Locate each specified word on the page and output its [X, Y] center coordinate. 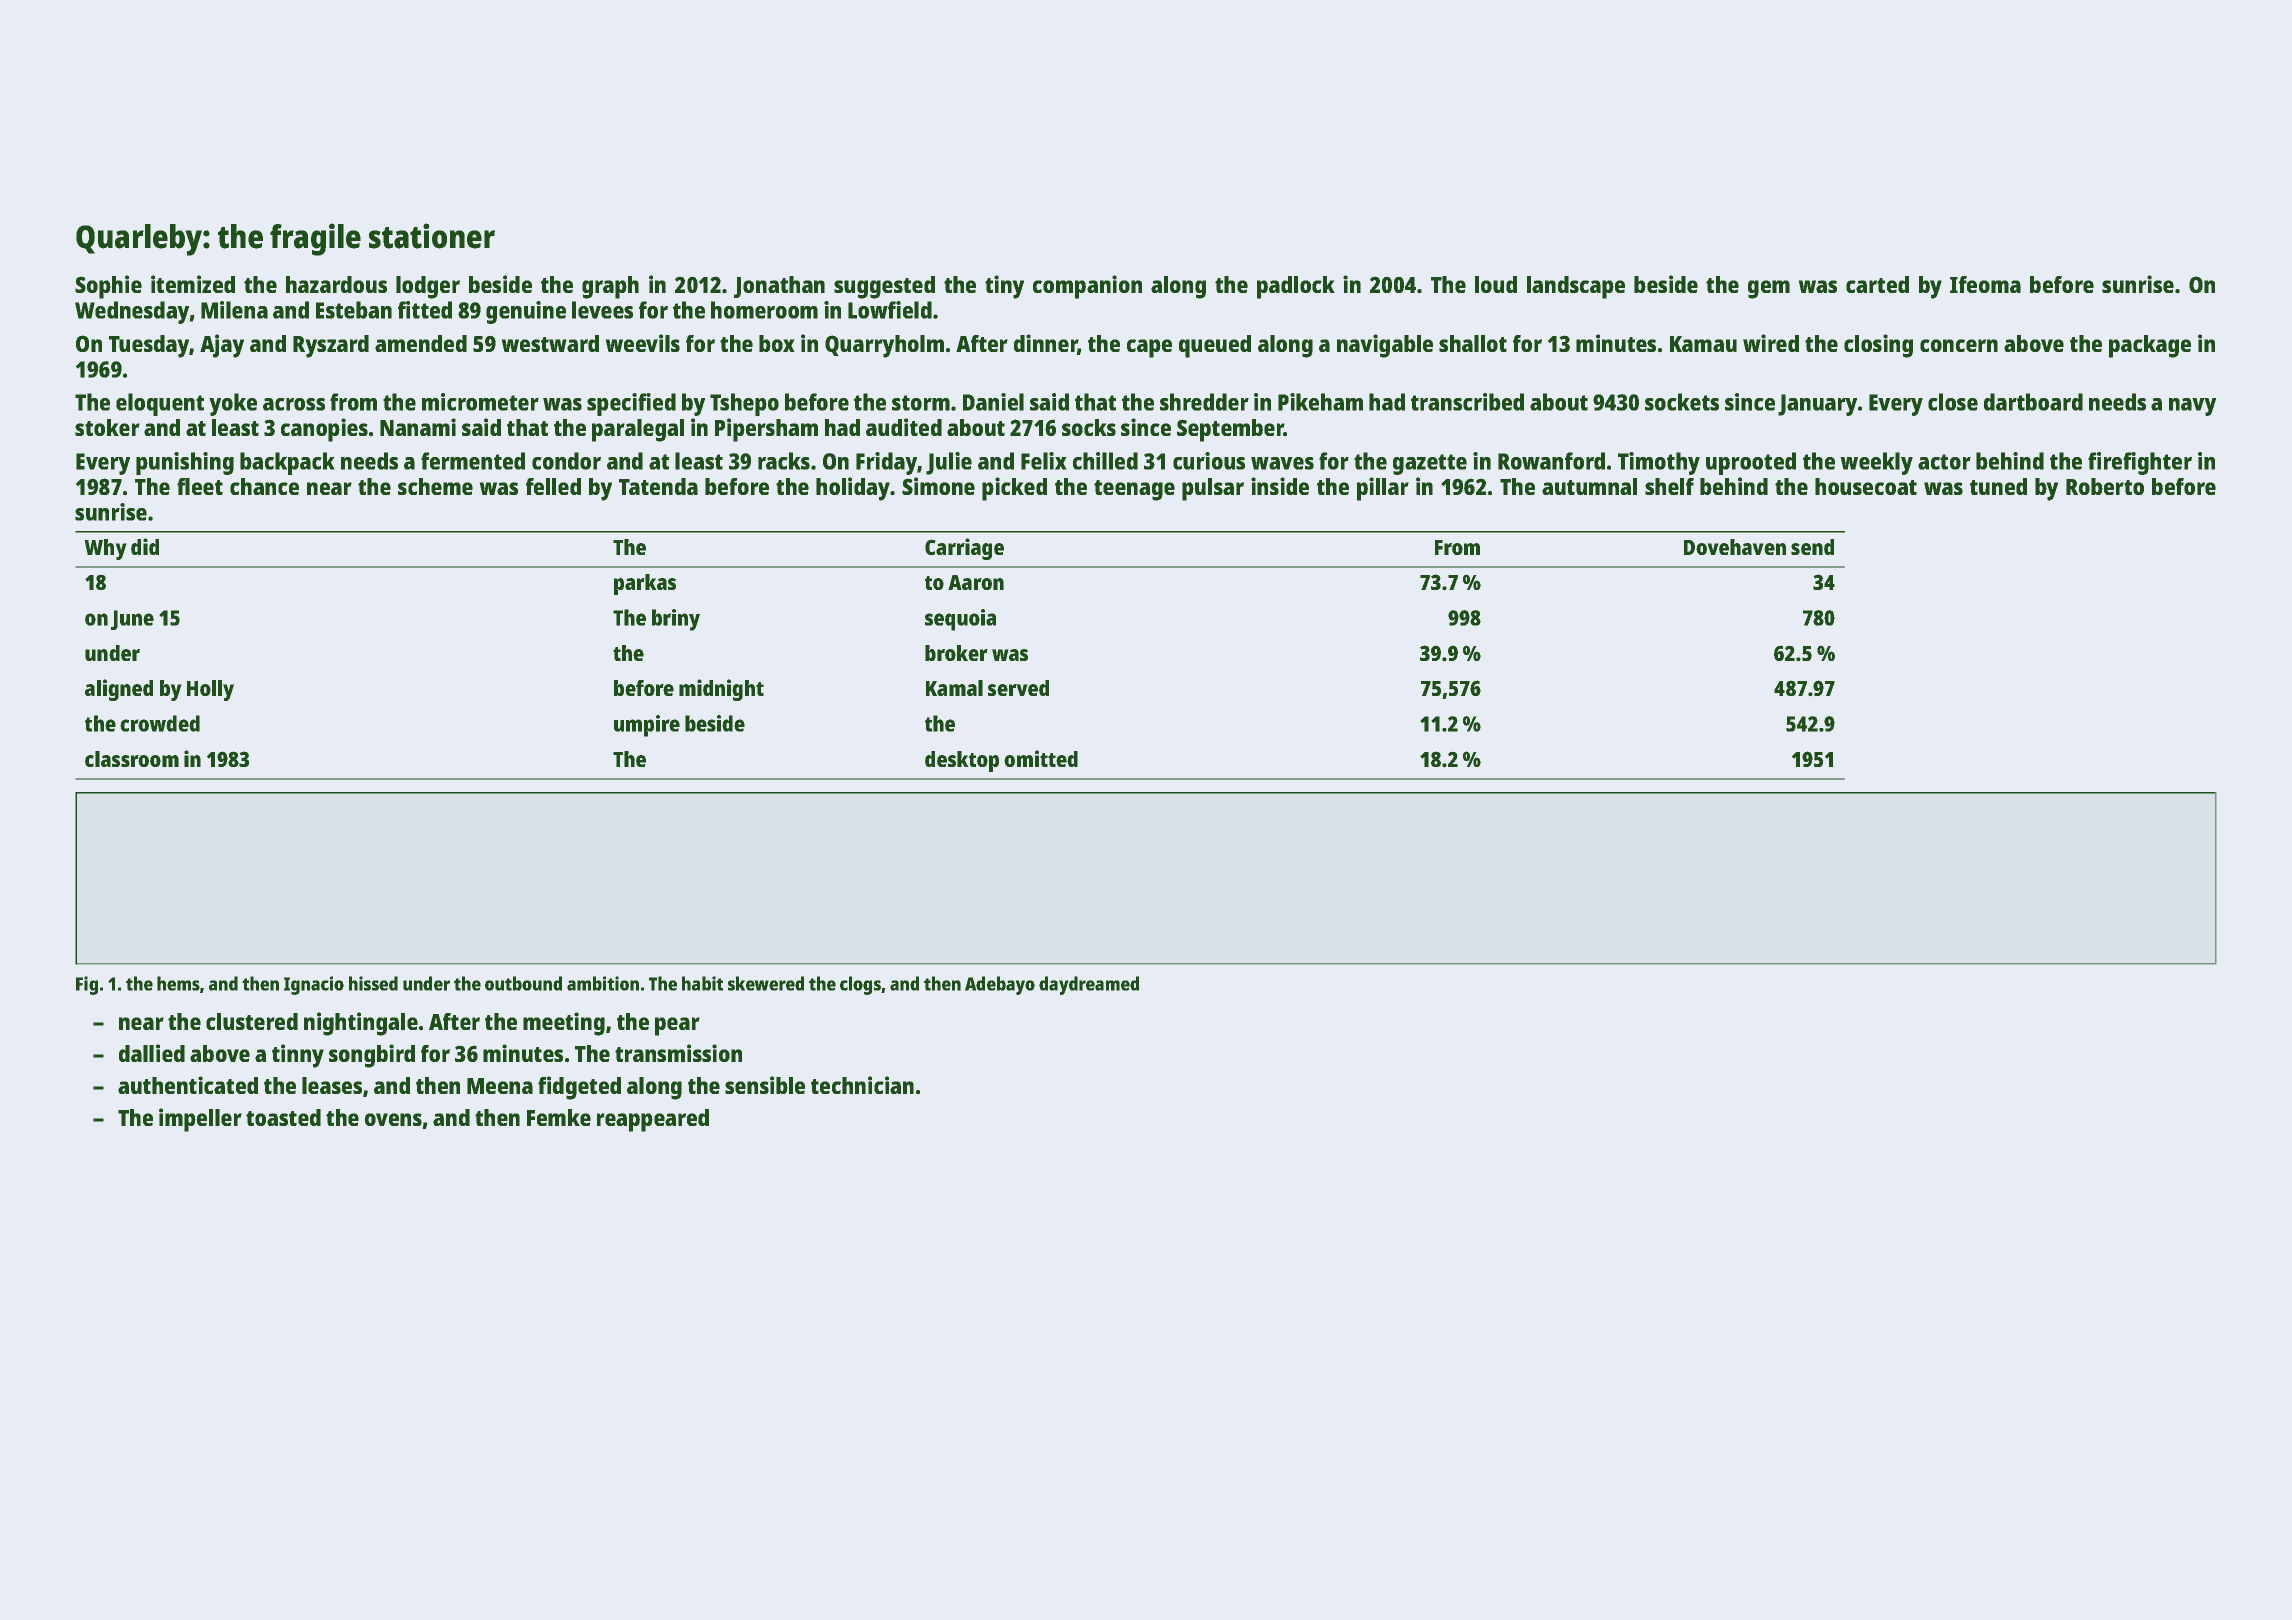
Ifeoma [1985, 284]
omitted [1041, 758]
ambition [603, 983]
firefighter [2140, 463]
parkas [645, 584]
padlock [1296, 287]
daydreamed [1089, 985]
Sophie [108, 287]
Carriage [964, 549]
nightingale [361, 1024]
